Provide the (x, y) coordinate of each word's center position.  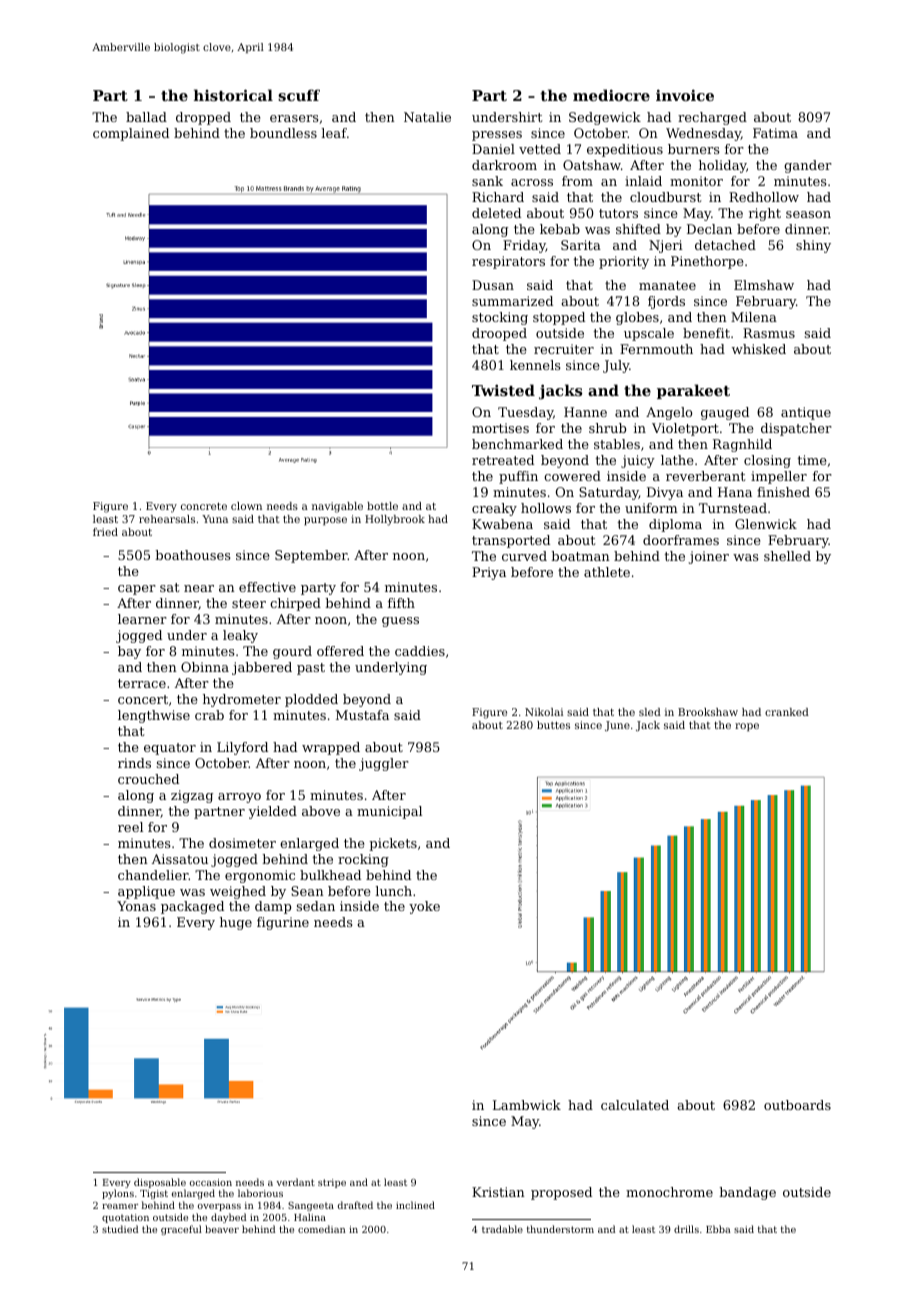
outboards (797, 1105)
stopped (559, 318)
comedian (322, 1229)
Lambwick (527, 1105)
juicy (638, 461)
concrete (204, 506)
